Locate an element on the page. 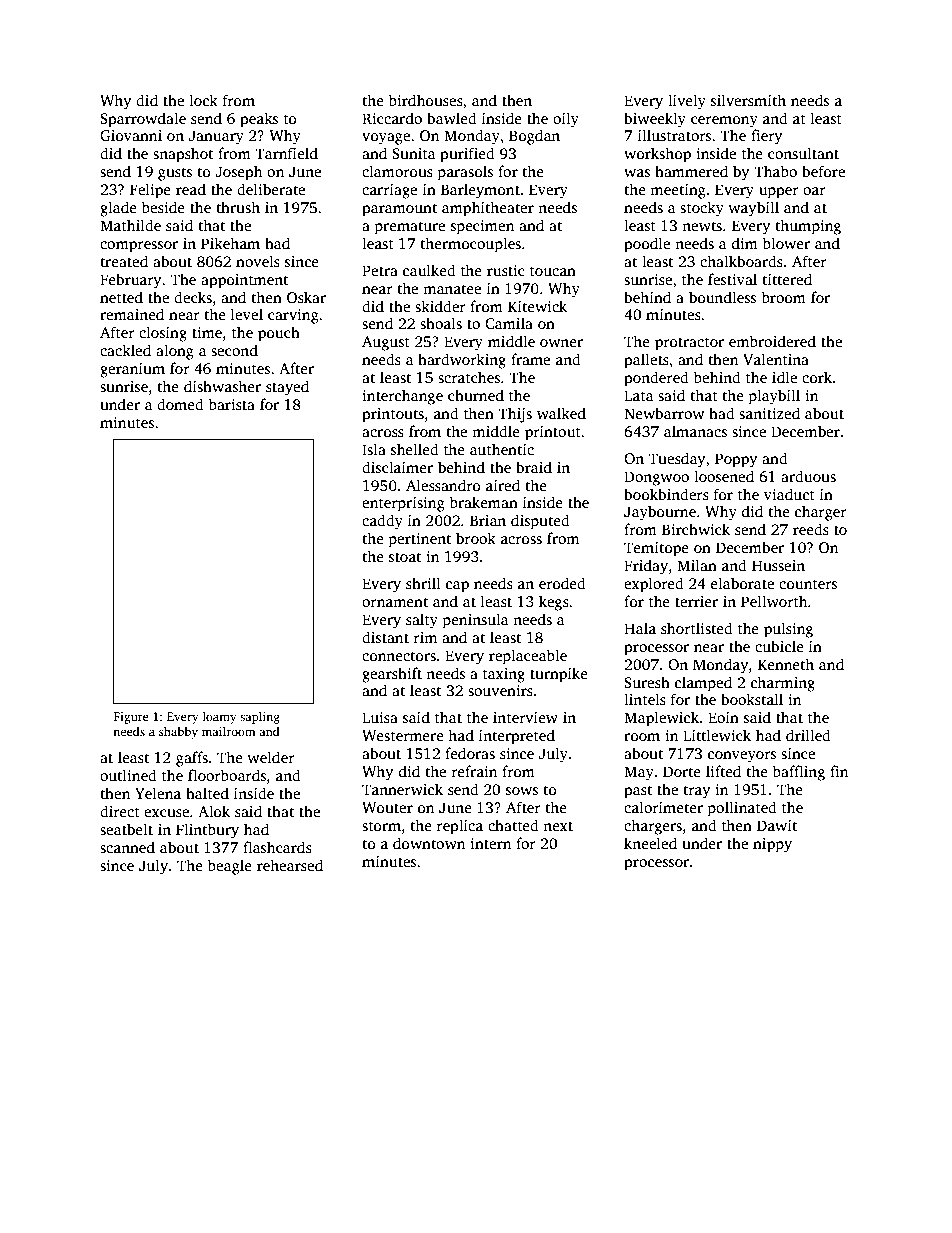  reeds is located at coordinates (811, 529).
